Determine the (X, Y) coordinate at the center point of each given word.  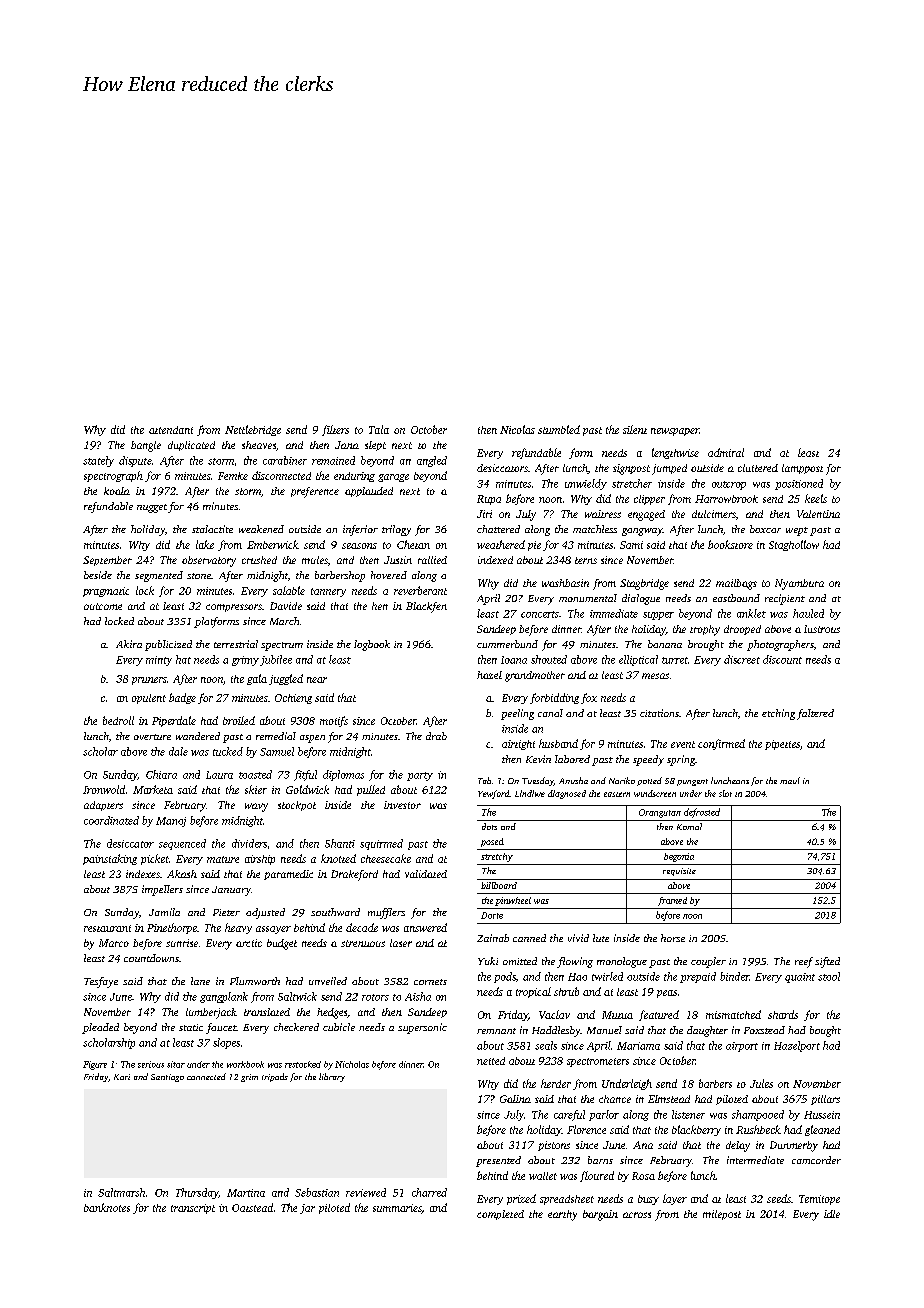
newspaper (675, 432)
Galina (515, 1099)
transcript (193, 1209)
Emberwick (273, 544)
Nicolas (517, 429)
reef (804, 962)
